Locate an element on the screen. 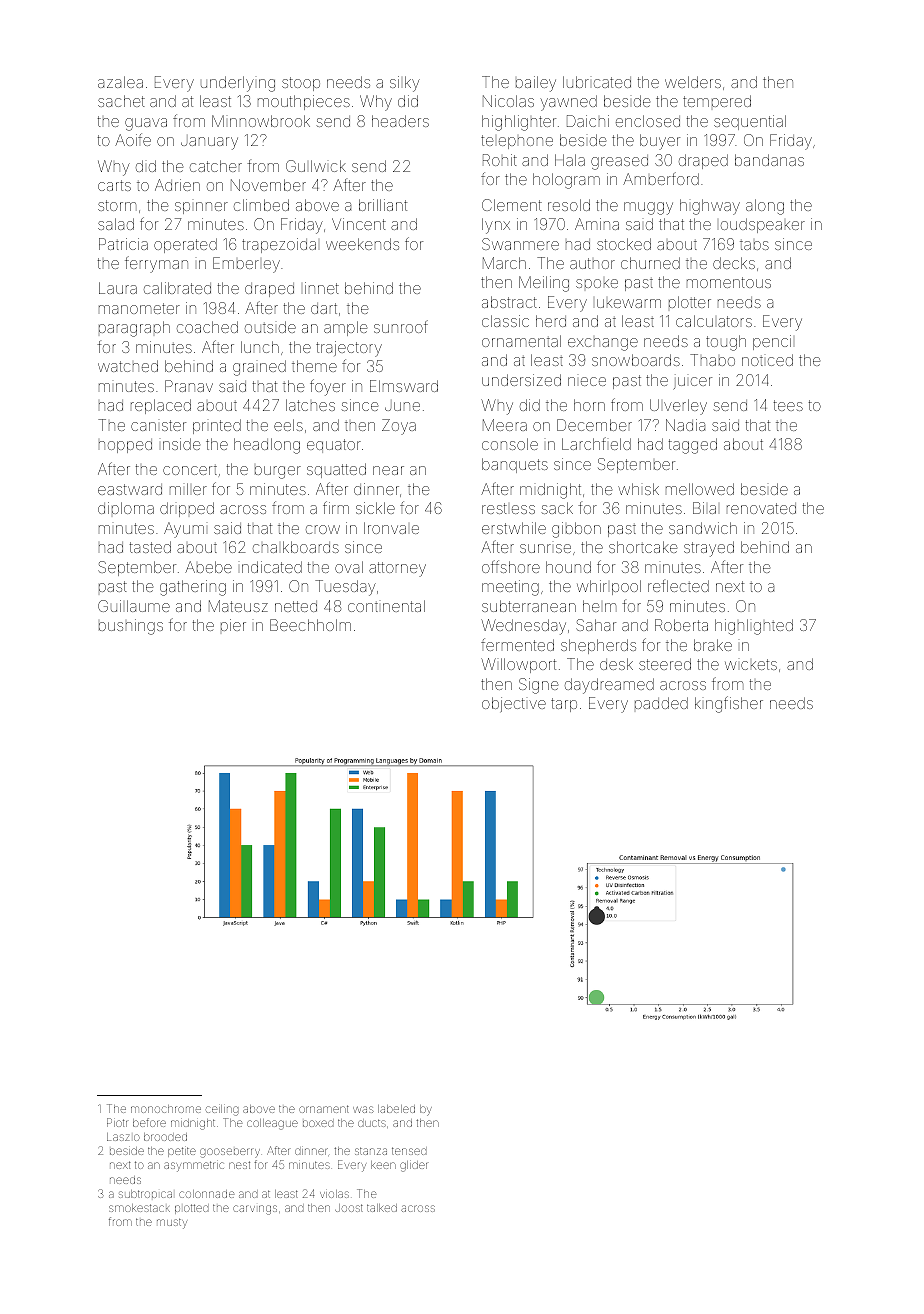  kingfisher is located at coordinates (729, 704).
